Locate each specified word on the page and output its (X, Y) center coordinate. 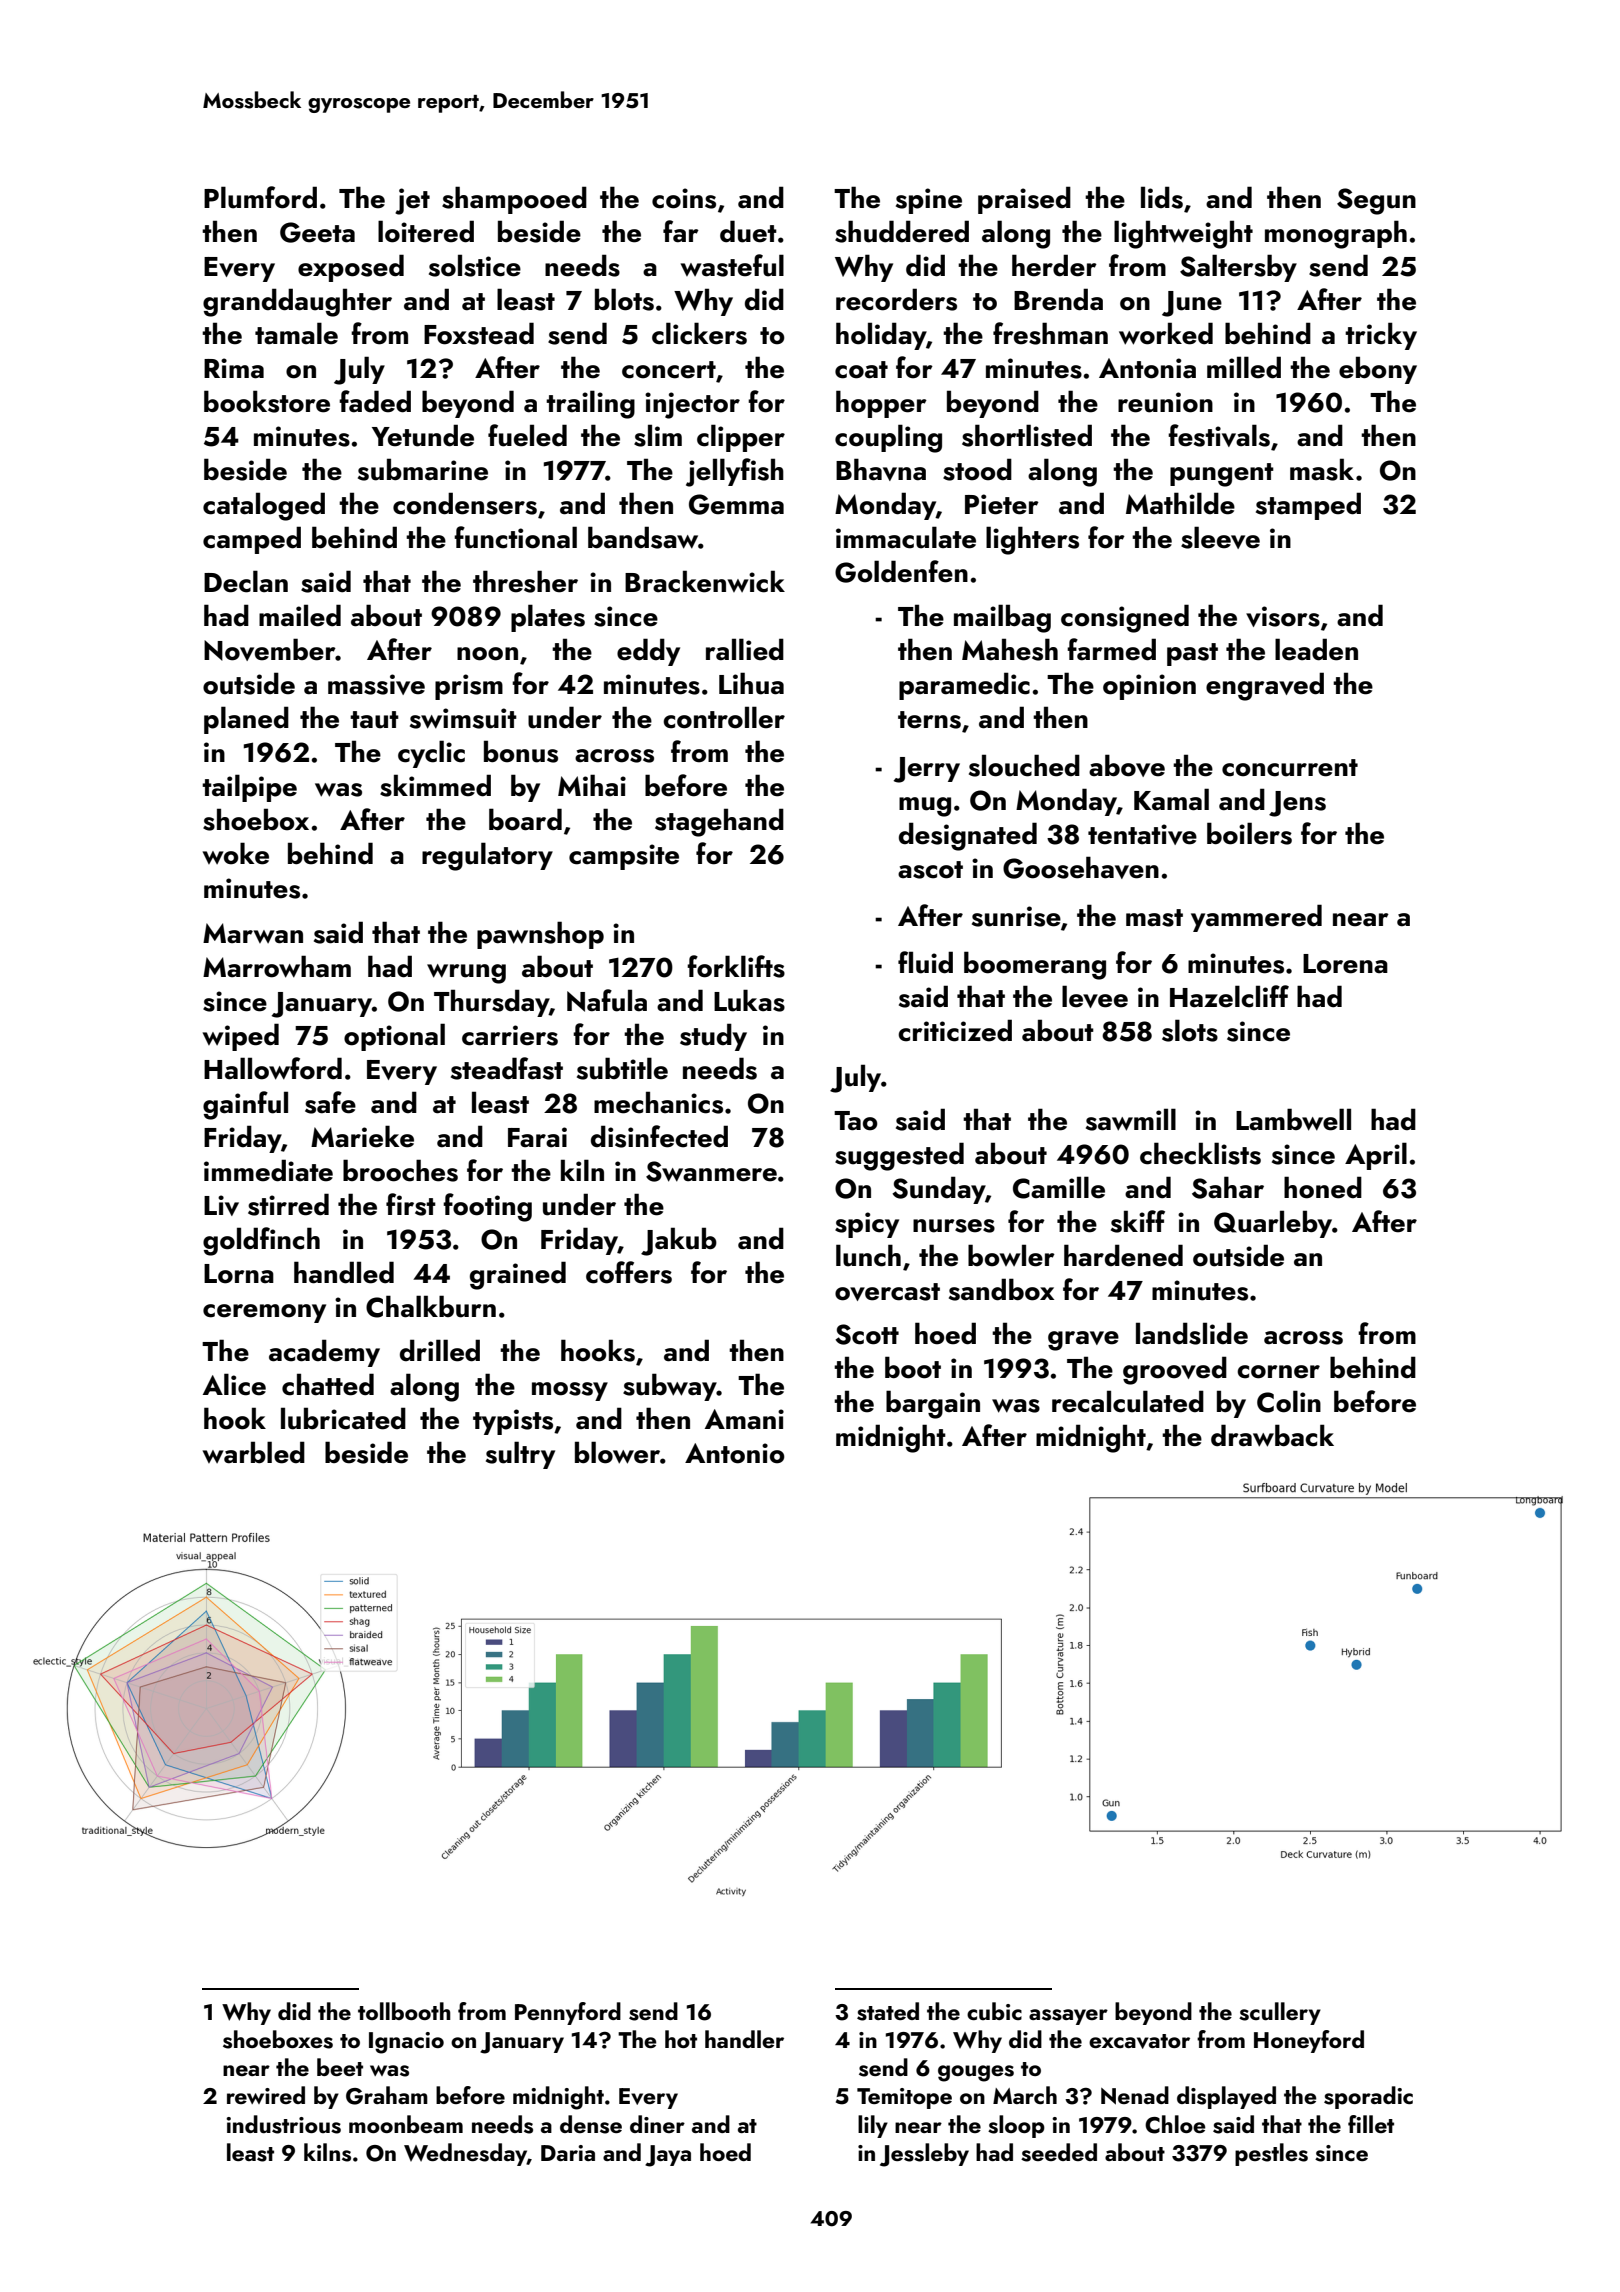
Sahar (1228, 1187)
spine (929, 201)
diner (657, 2124)
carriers (510, 1035)
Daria (568, 2153)
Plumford (260, 197)
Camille (1059, 1187)
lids (1162, 197)
